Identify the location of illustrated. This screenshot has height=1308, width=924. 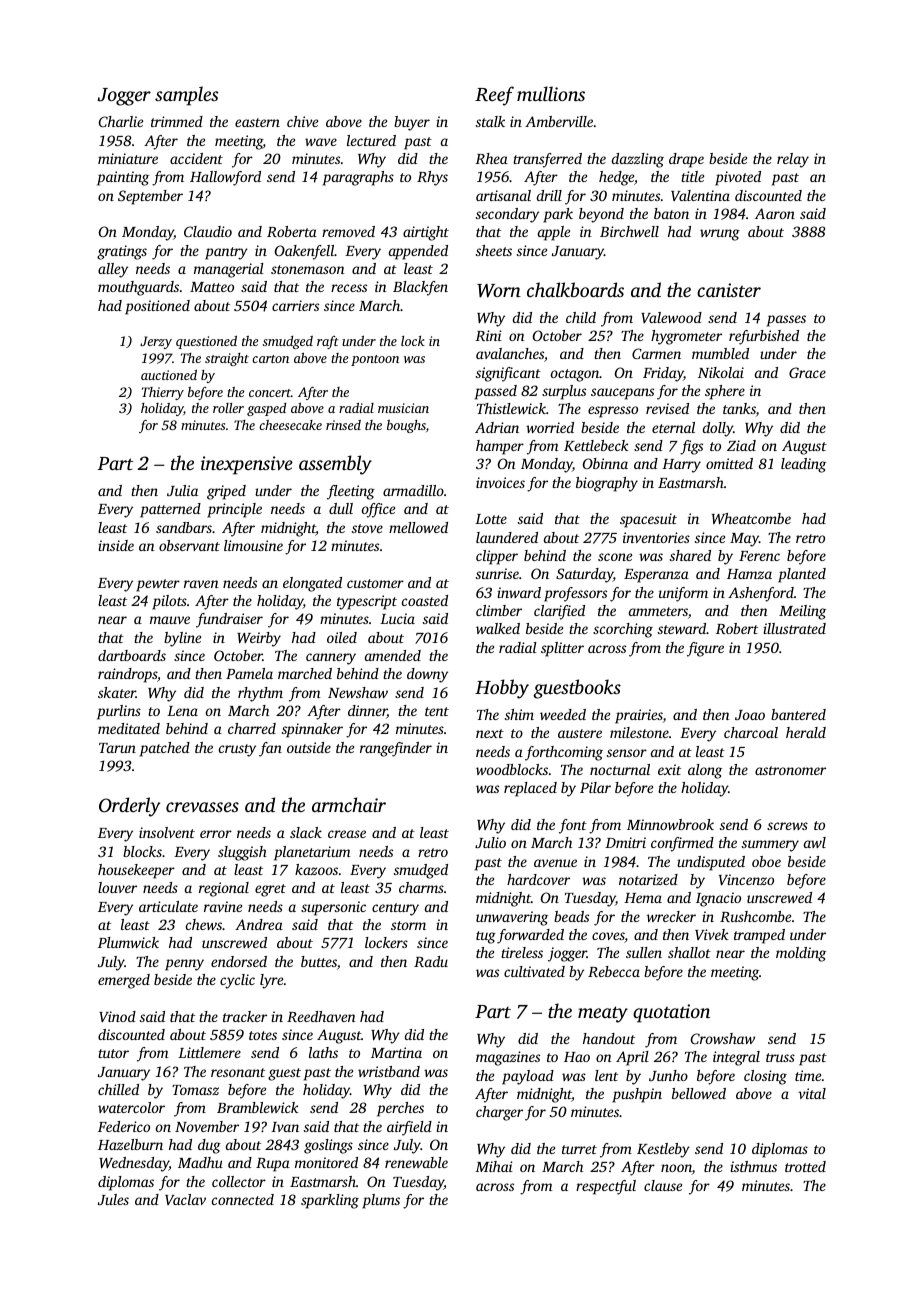
(794, 628).
